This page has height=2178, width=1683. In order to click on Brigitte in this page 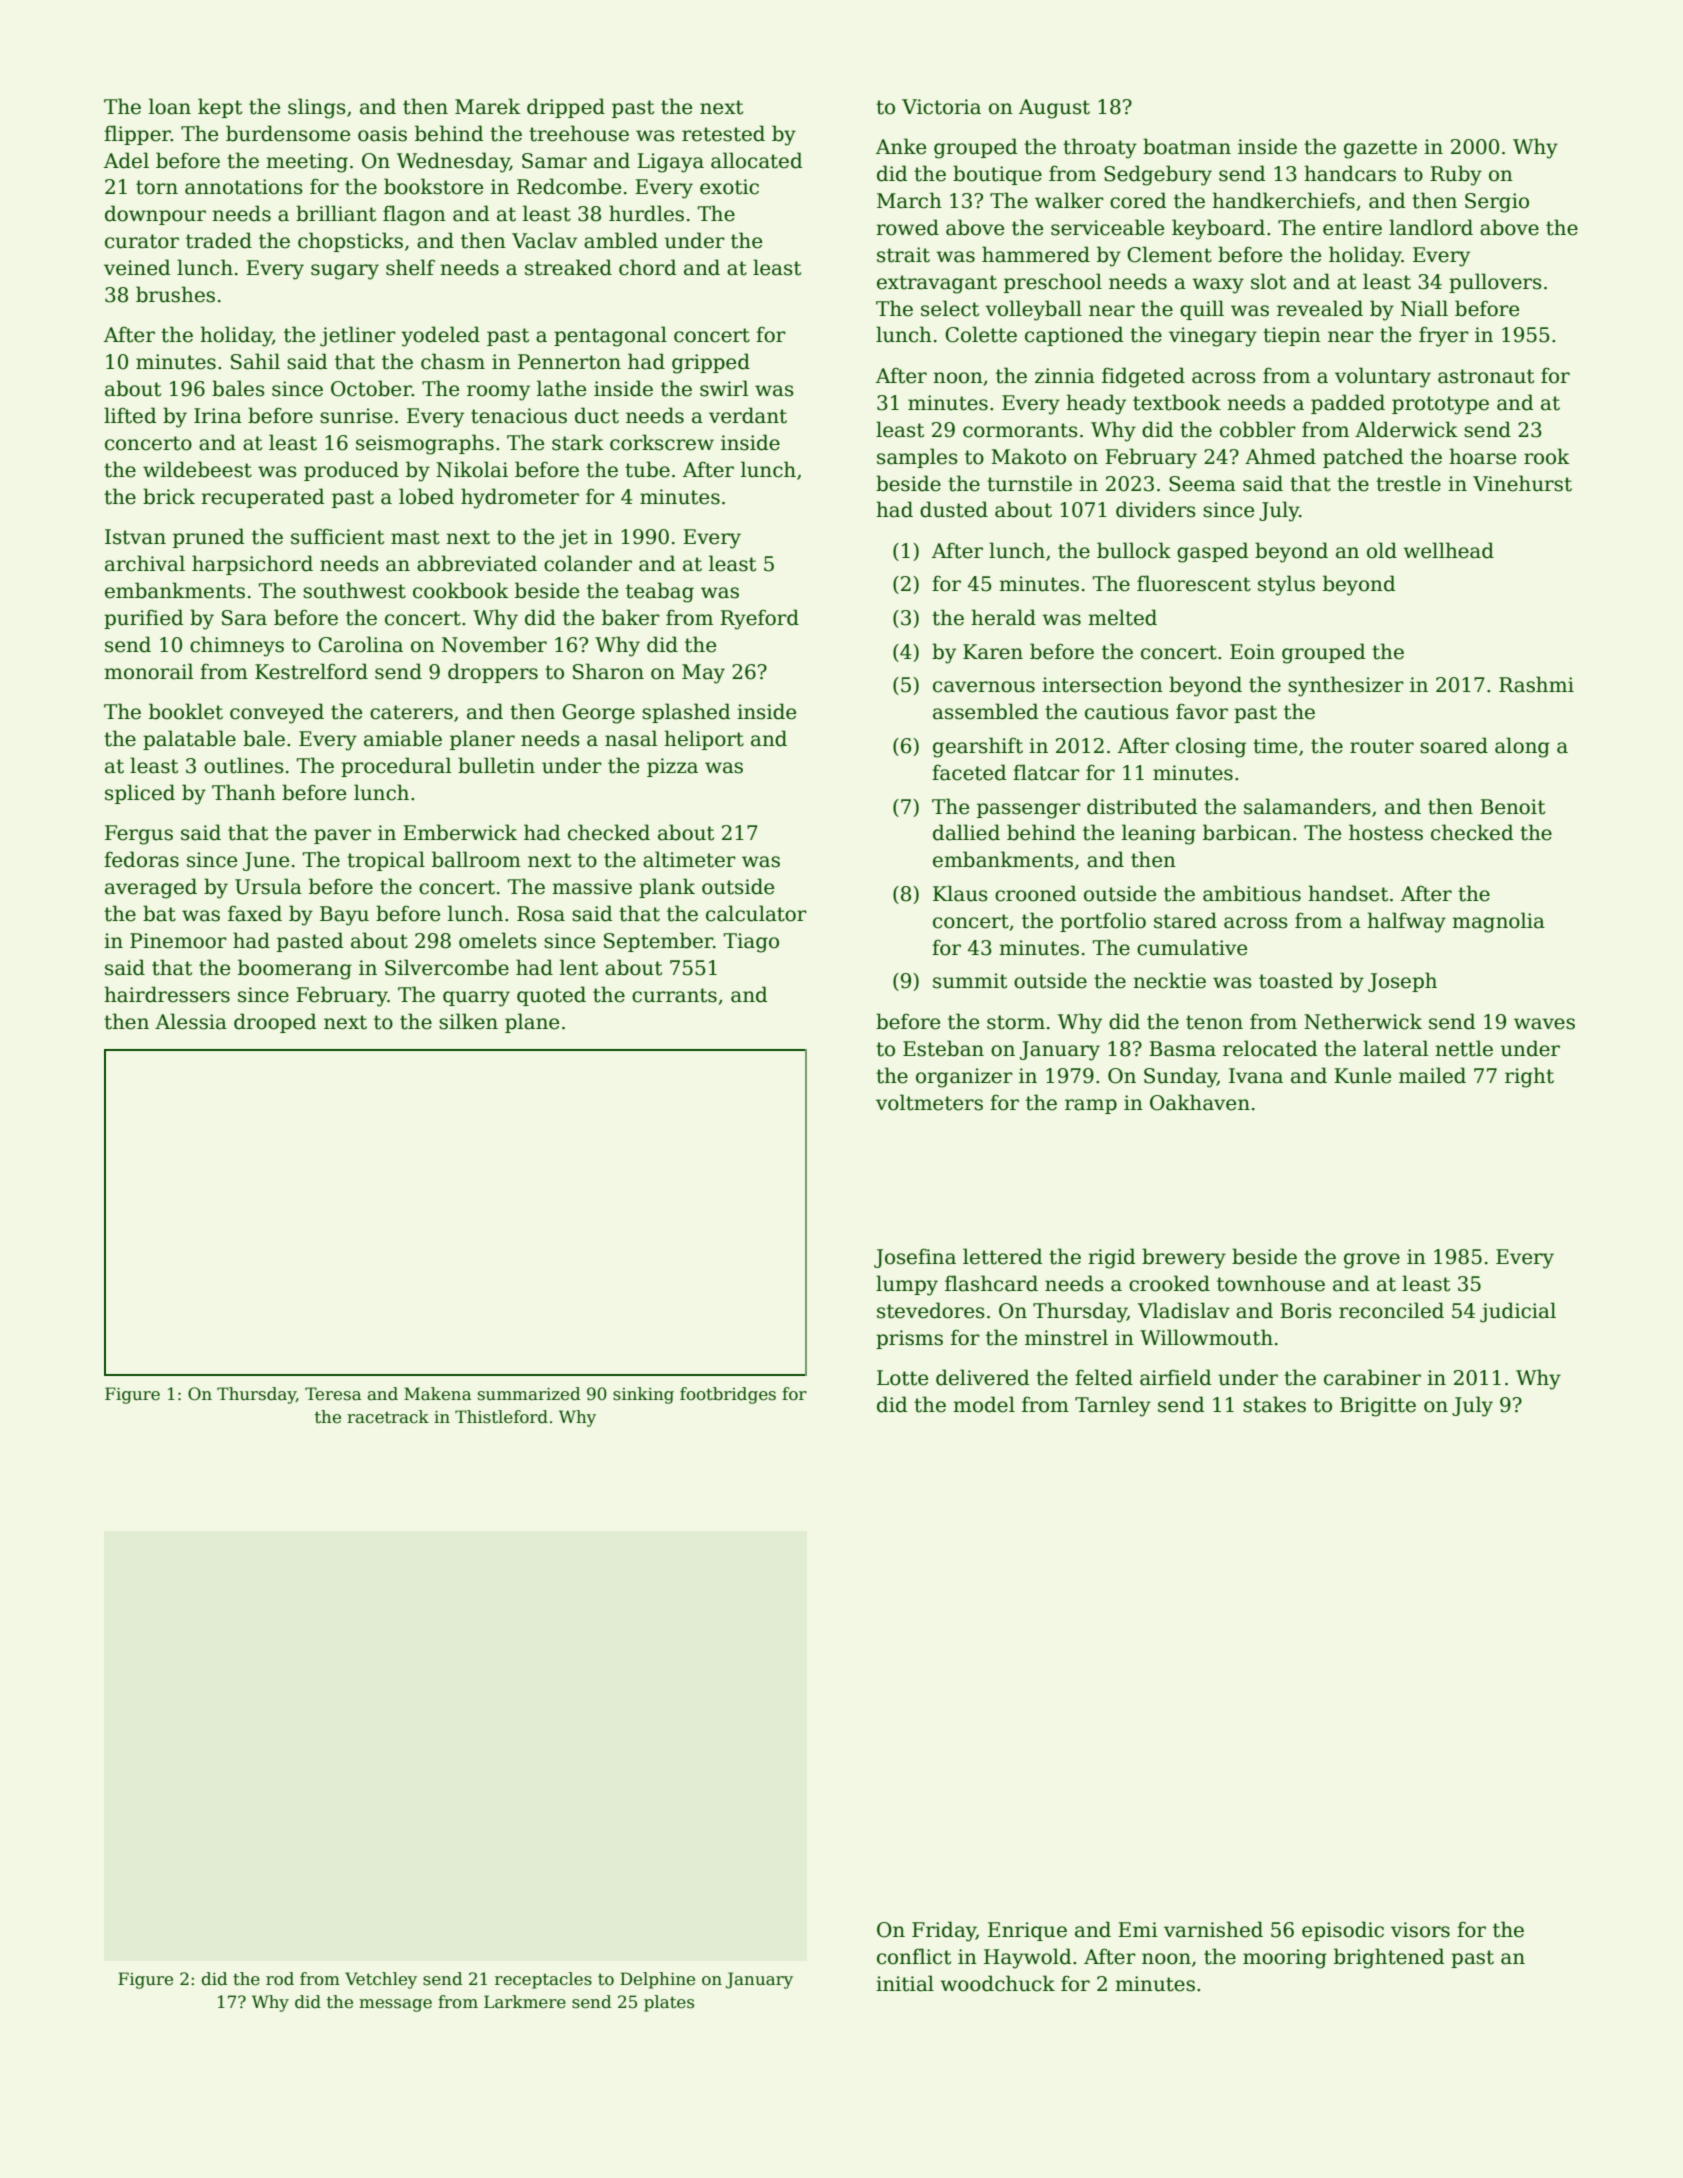, I will do `click(1378, 1407)`.
